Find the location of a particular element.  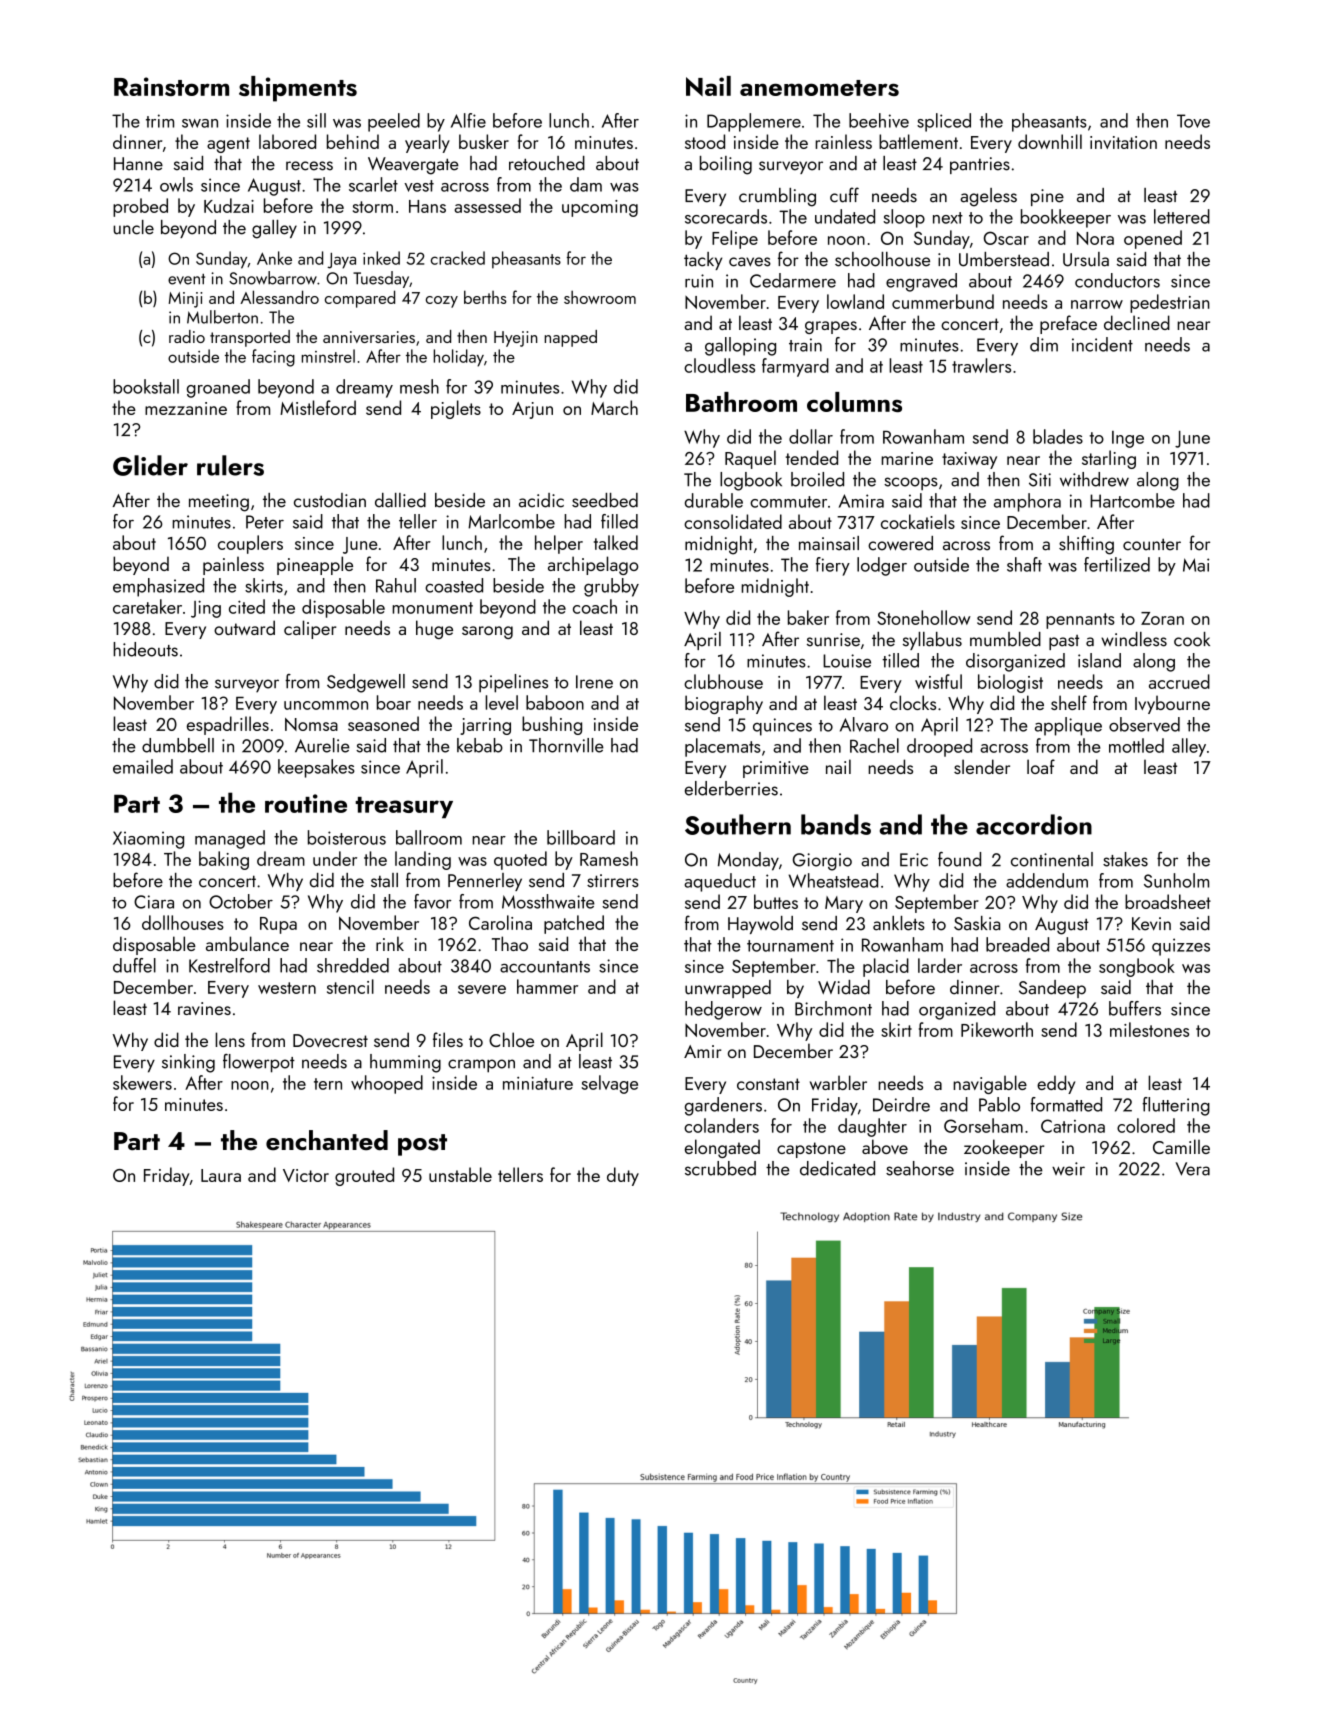

tacky is located at coordinates (703, 261).
